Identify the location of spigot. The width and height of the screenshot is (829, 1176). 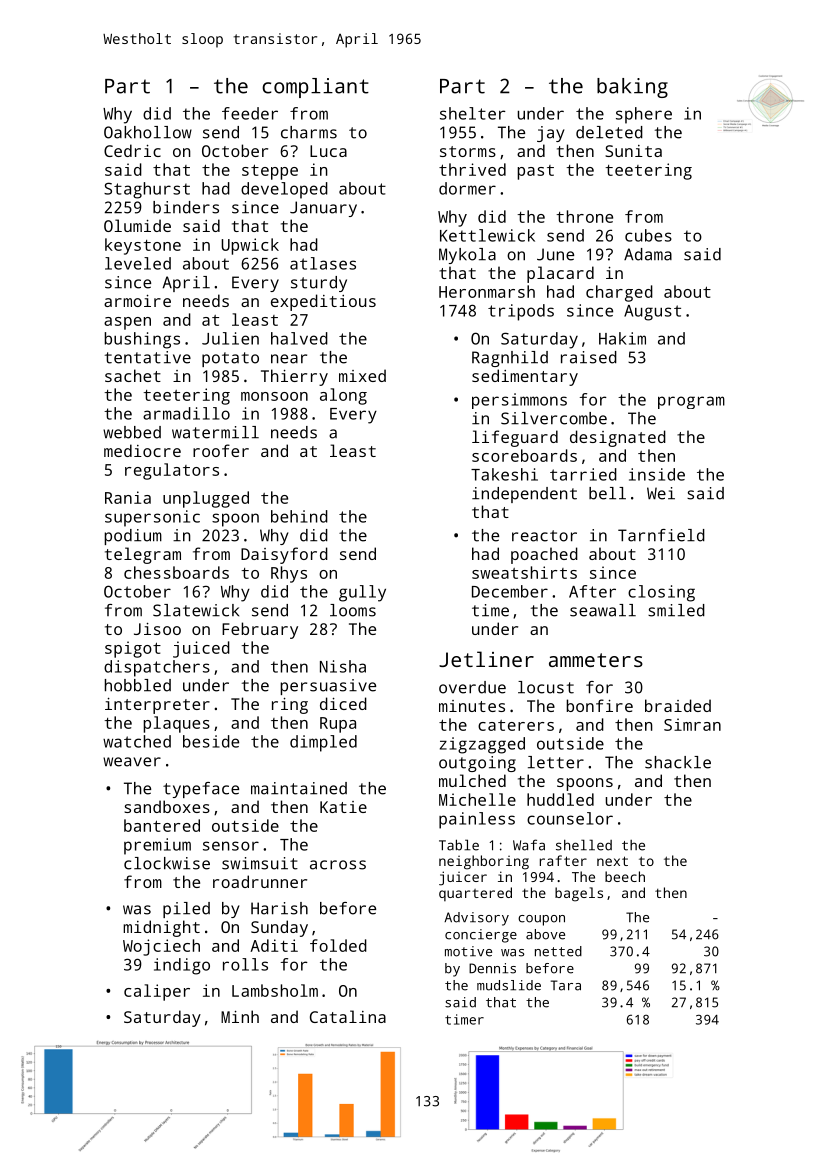
(133, 649).
